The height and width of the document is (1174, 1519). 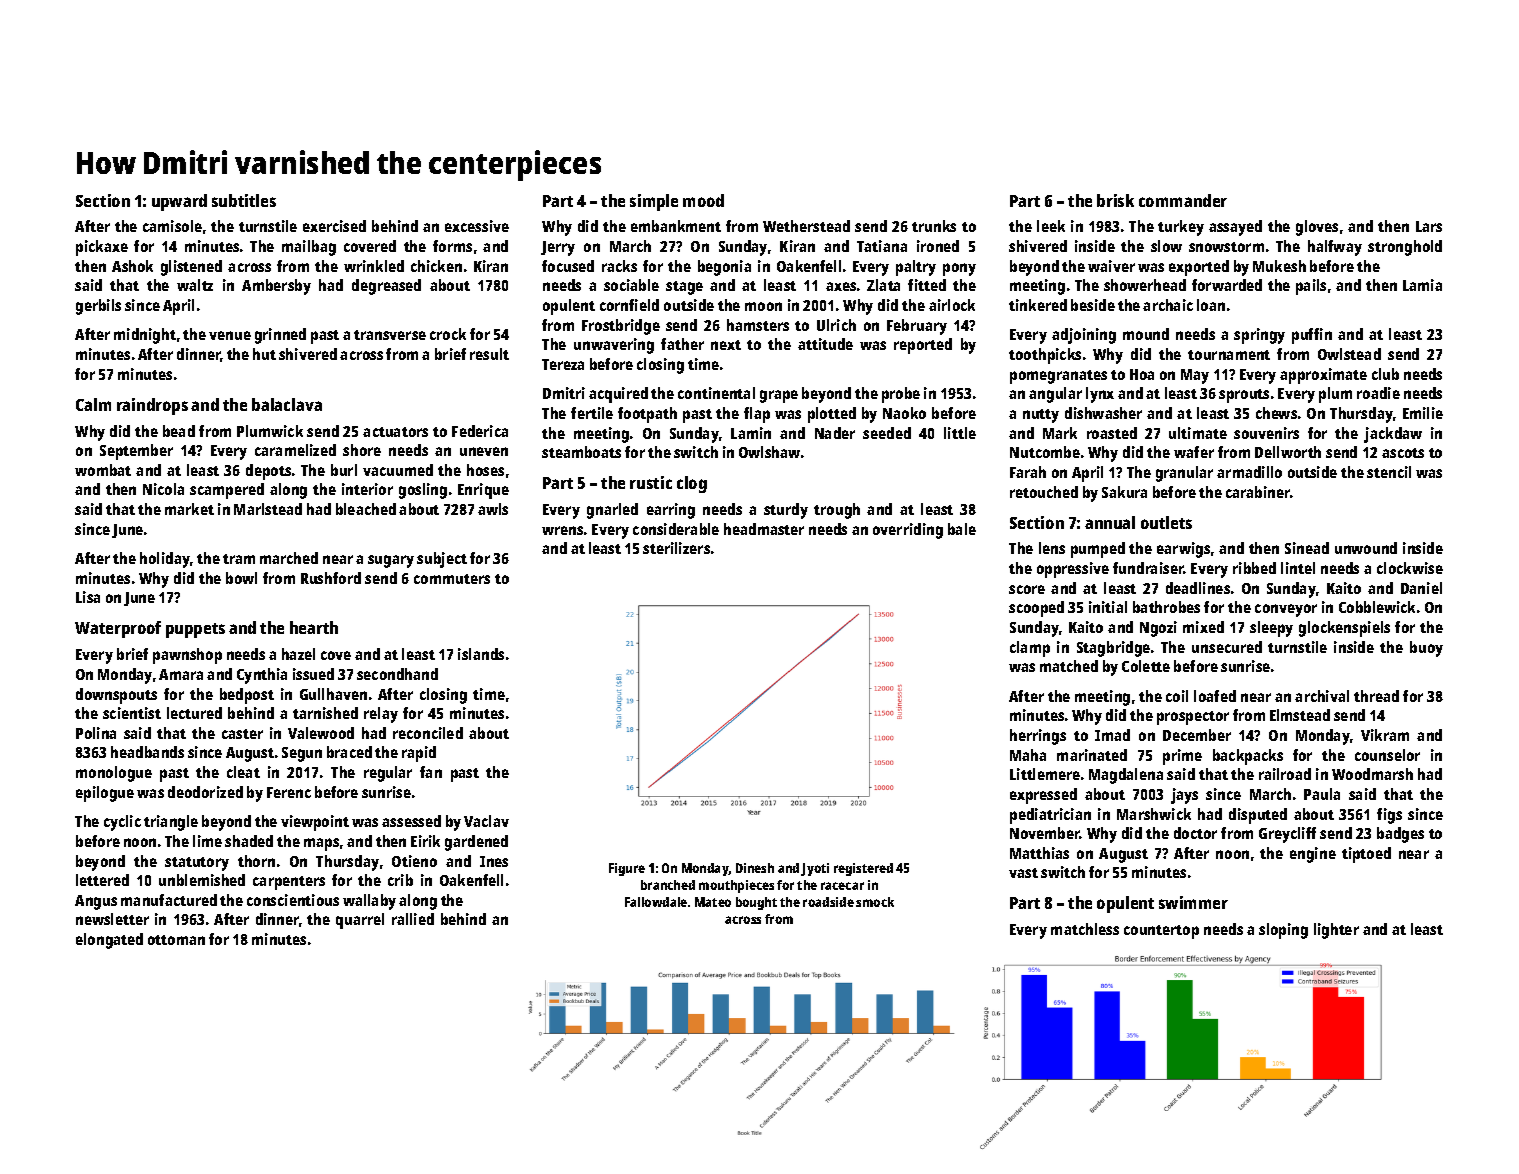 What do you see at coordinates (1429, 226) in the document?
I see `Lars` at bounding box center [1429, 226].
